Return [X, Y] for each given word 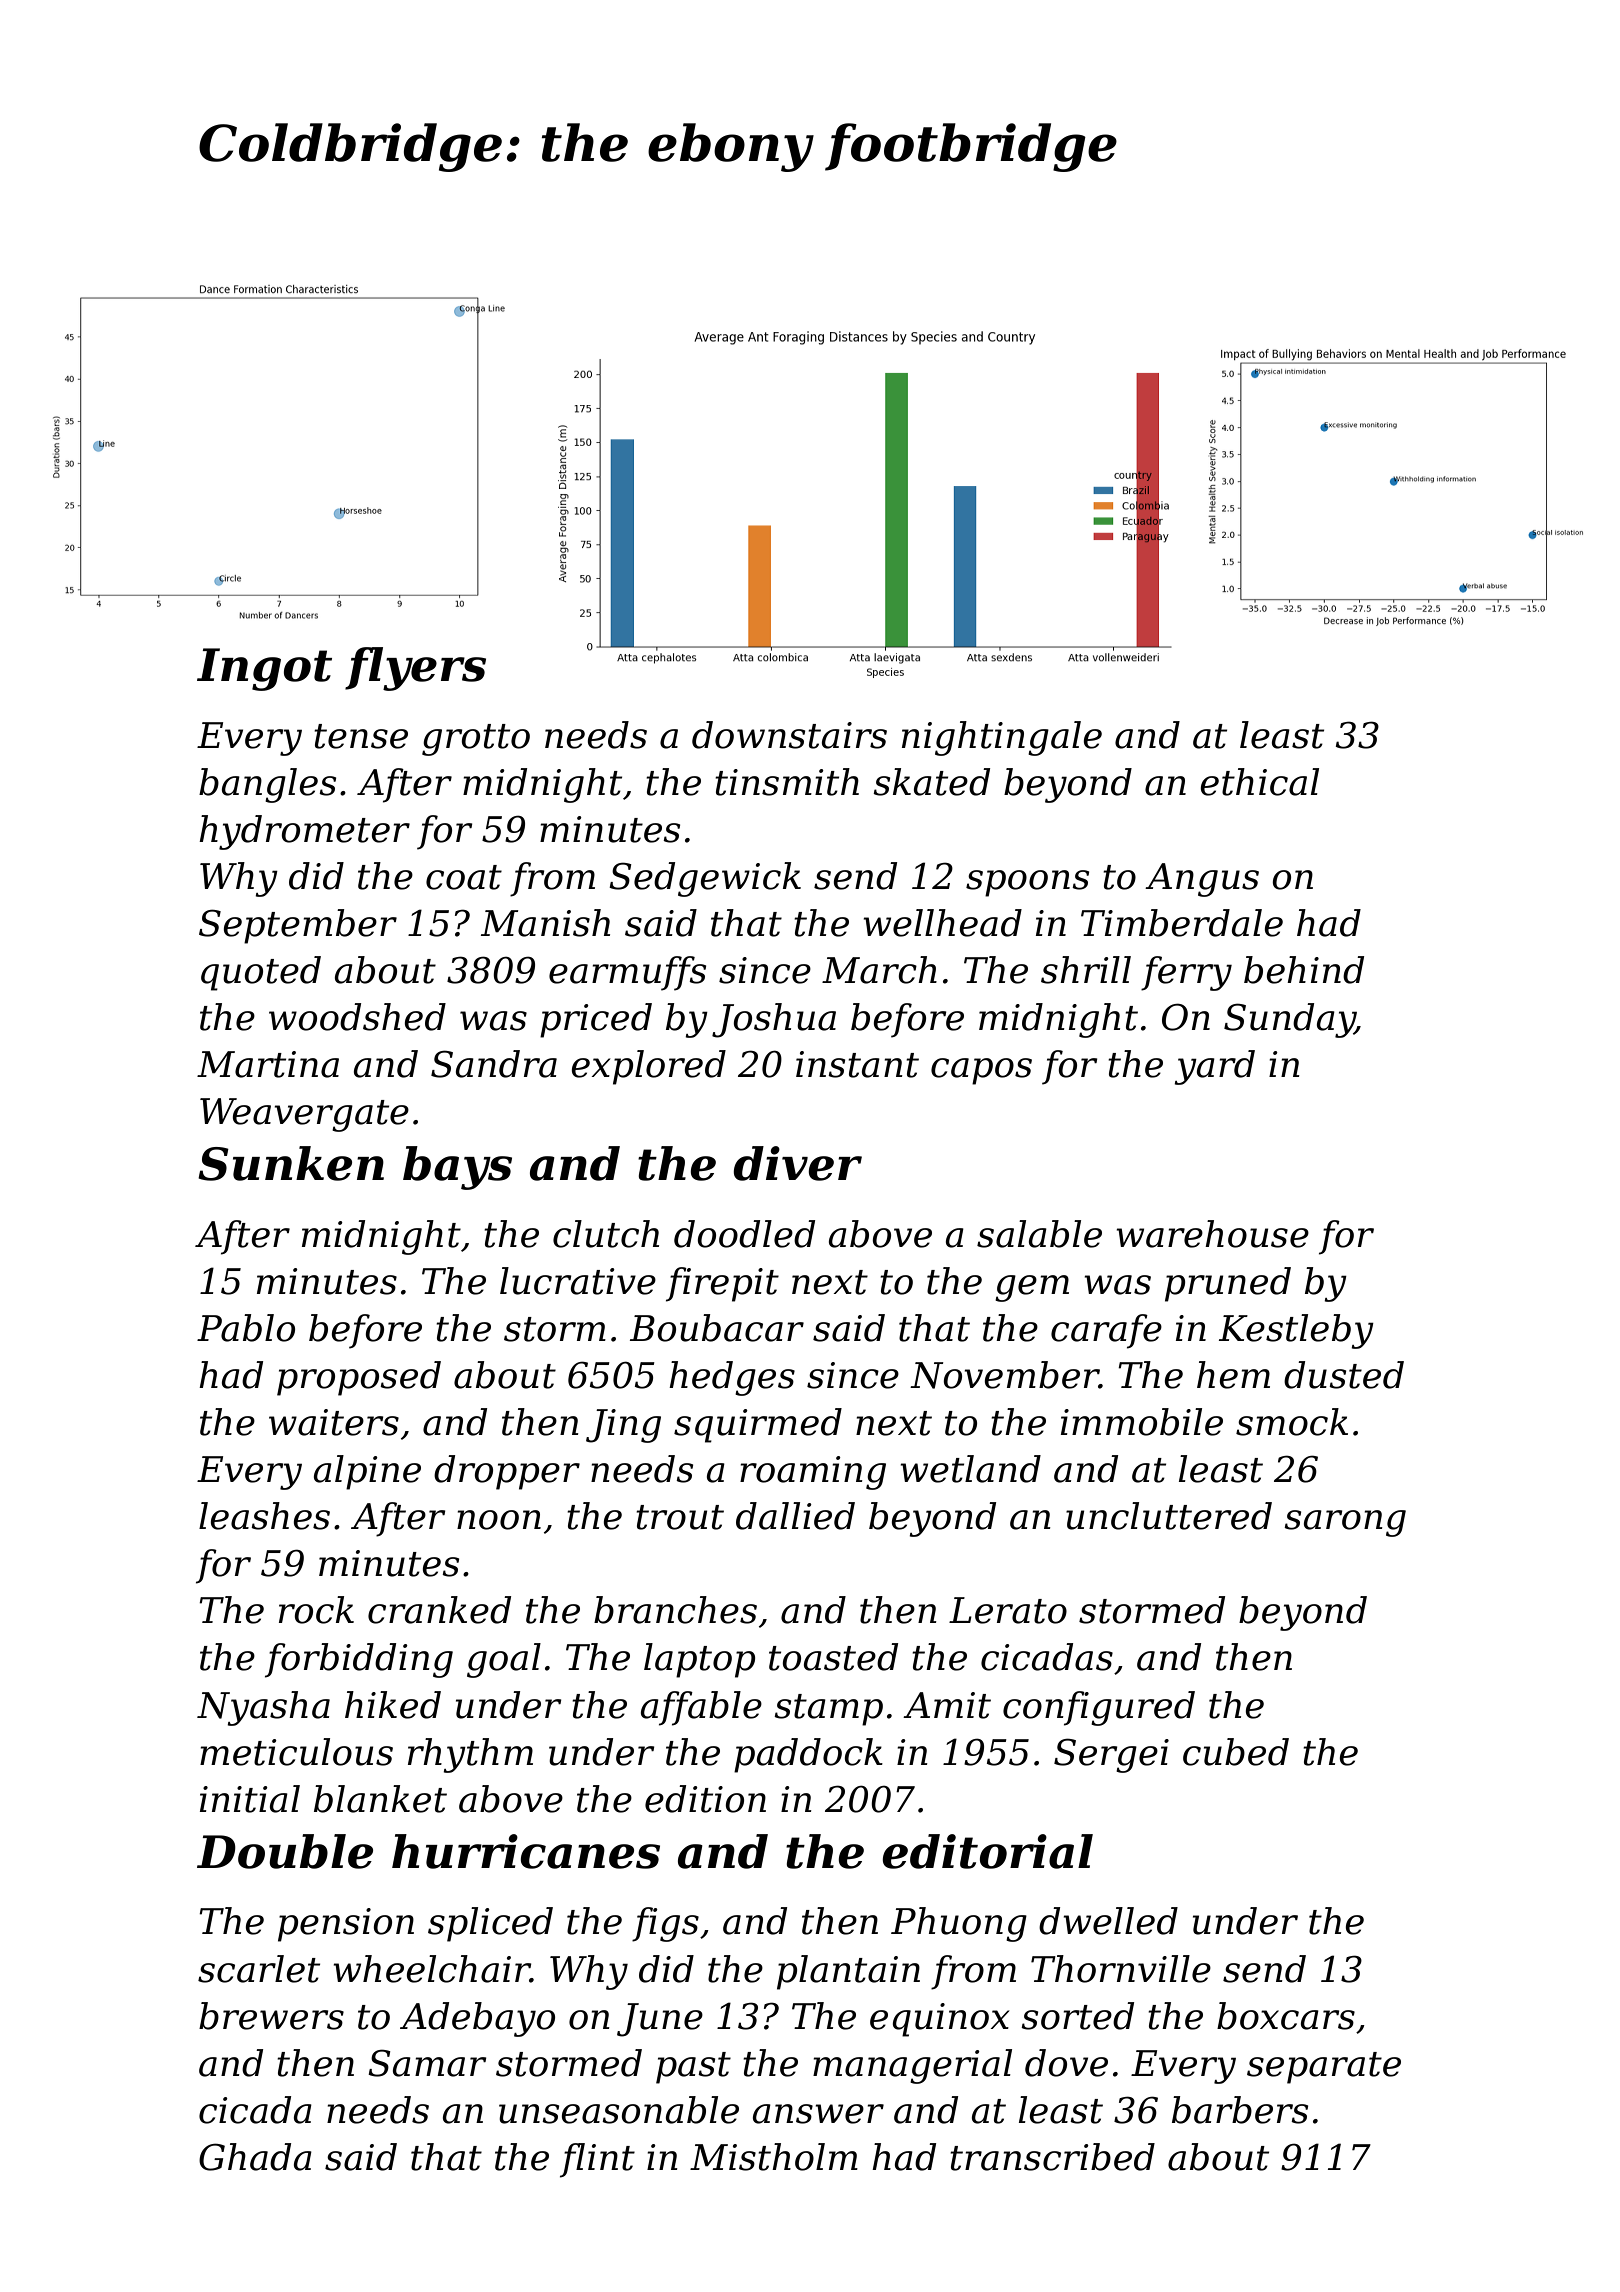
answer [818, 2114]
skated [931, 782]
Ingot [264, 669]
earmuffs [627, 973]
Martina [268, 1064]
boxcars [1286, 2016]
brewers [271, 2016]
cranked [439, 1610]
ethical [1260, 782]
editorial [987, 1851]
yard [1214, 1067]
